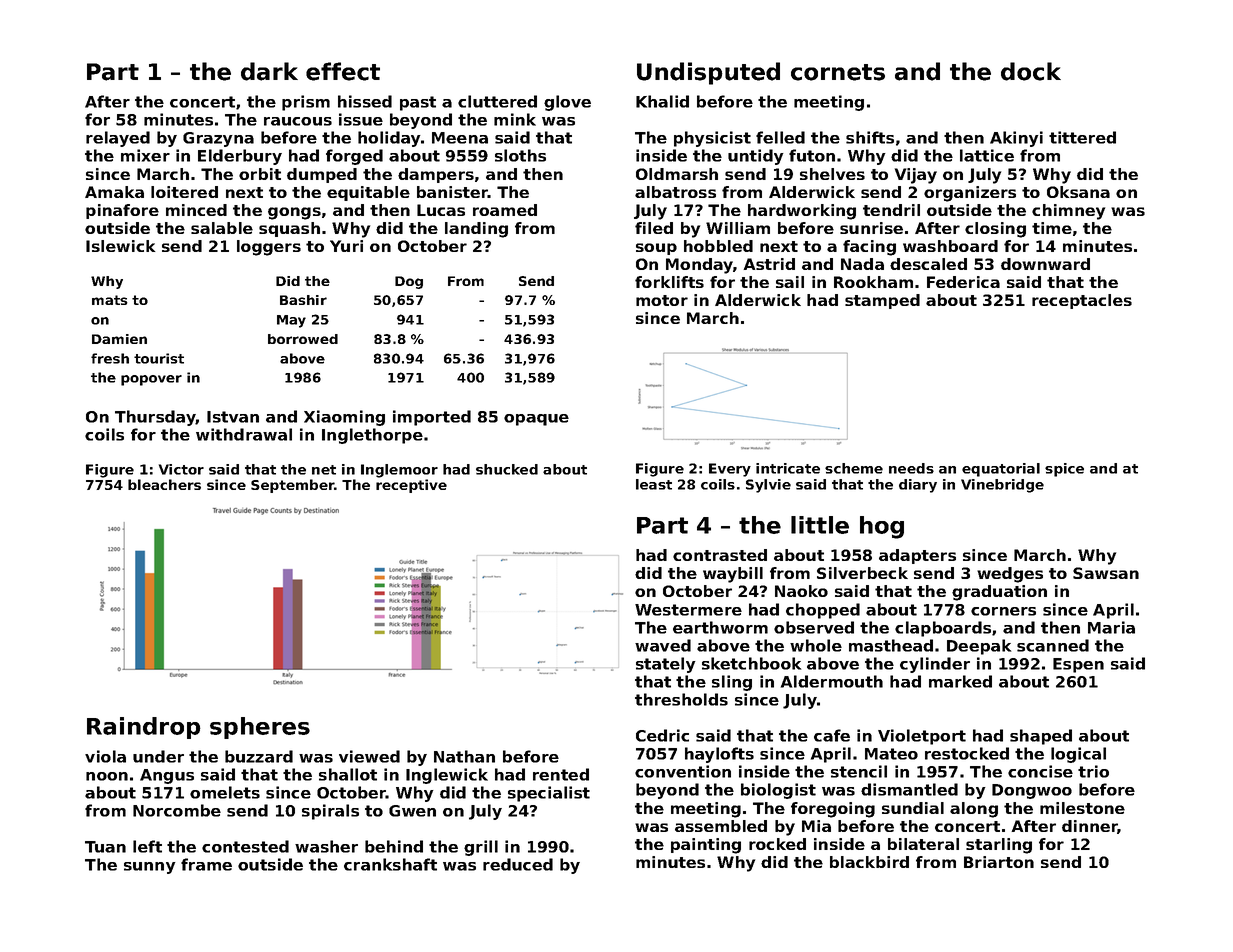  I want to click on reduced, so click(518, 864).
